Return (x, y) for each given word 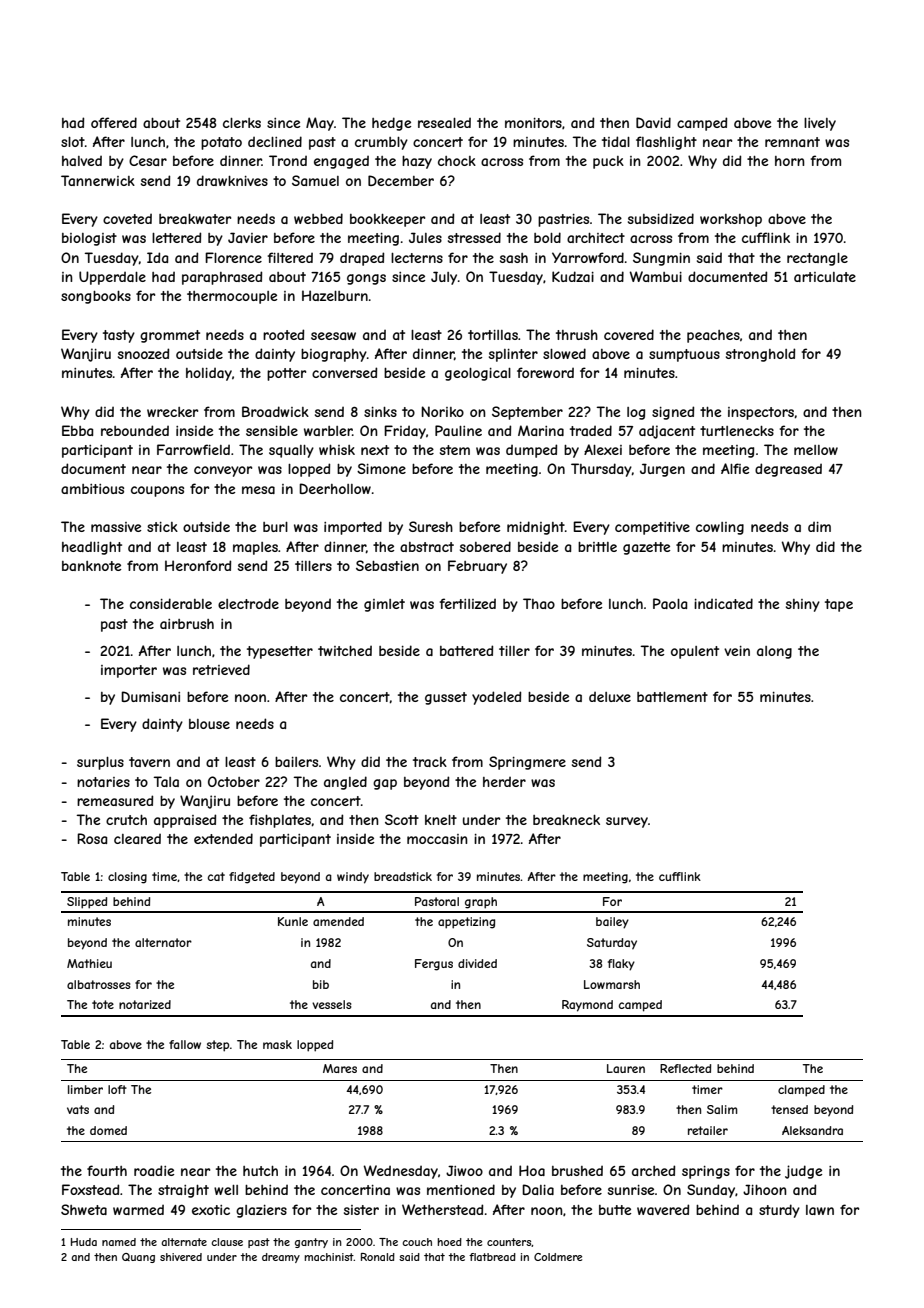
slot (73, 142)
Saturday (612, 944)
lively (820, 124)
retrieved (221, 669)
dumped (531, 451)
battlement (672, 697)
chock (457, 161)
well (226, 1190)
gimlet (384, 605)
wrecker (172, 412)
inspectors (761, 413)
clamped (801, 1091)
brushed (577, 1171)
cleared (137, 839)
